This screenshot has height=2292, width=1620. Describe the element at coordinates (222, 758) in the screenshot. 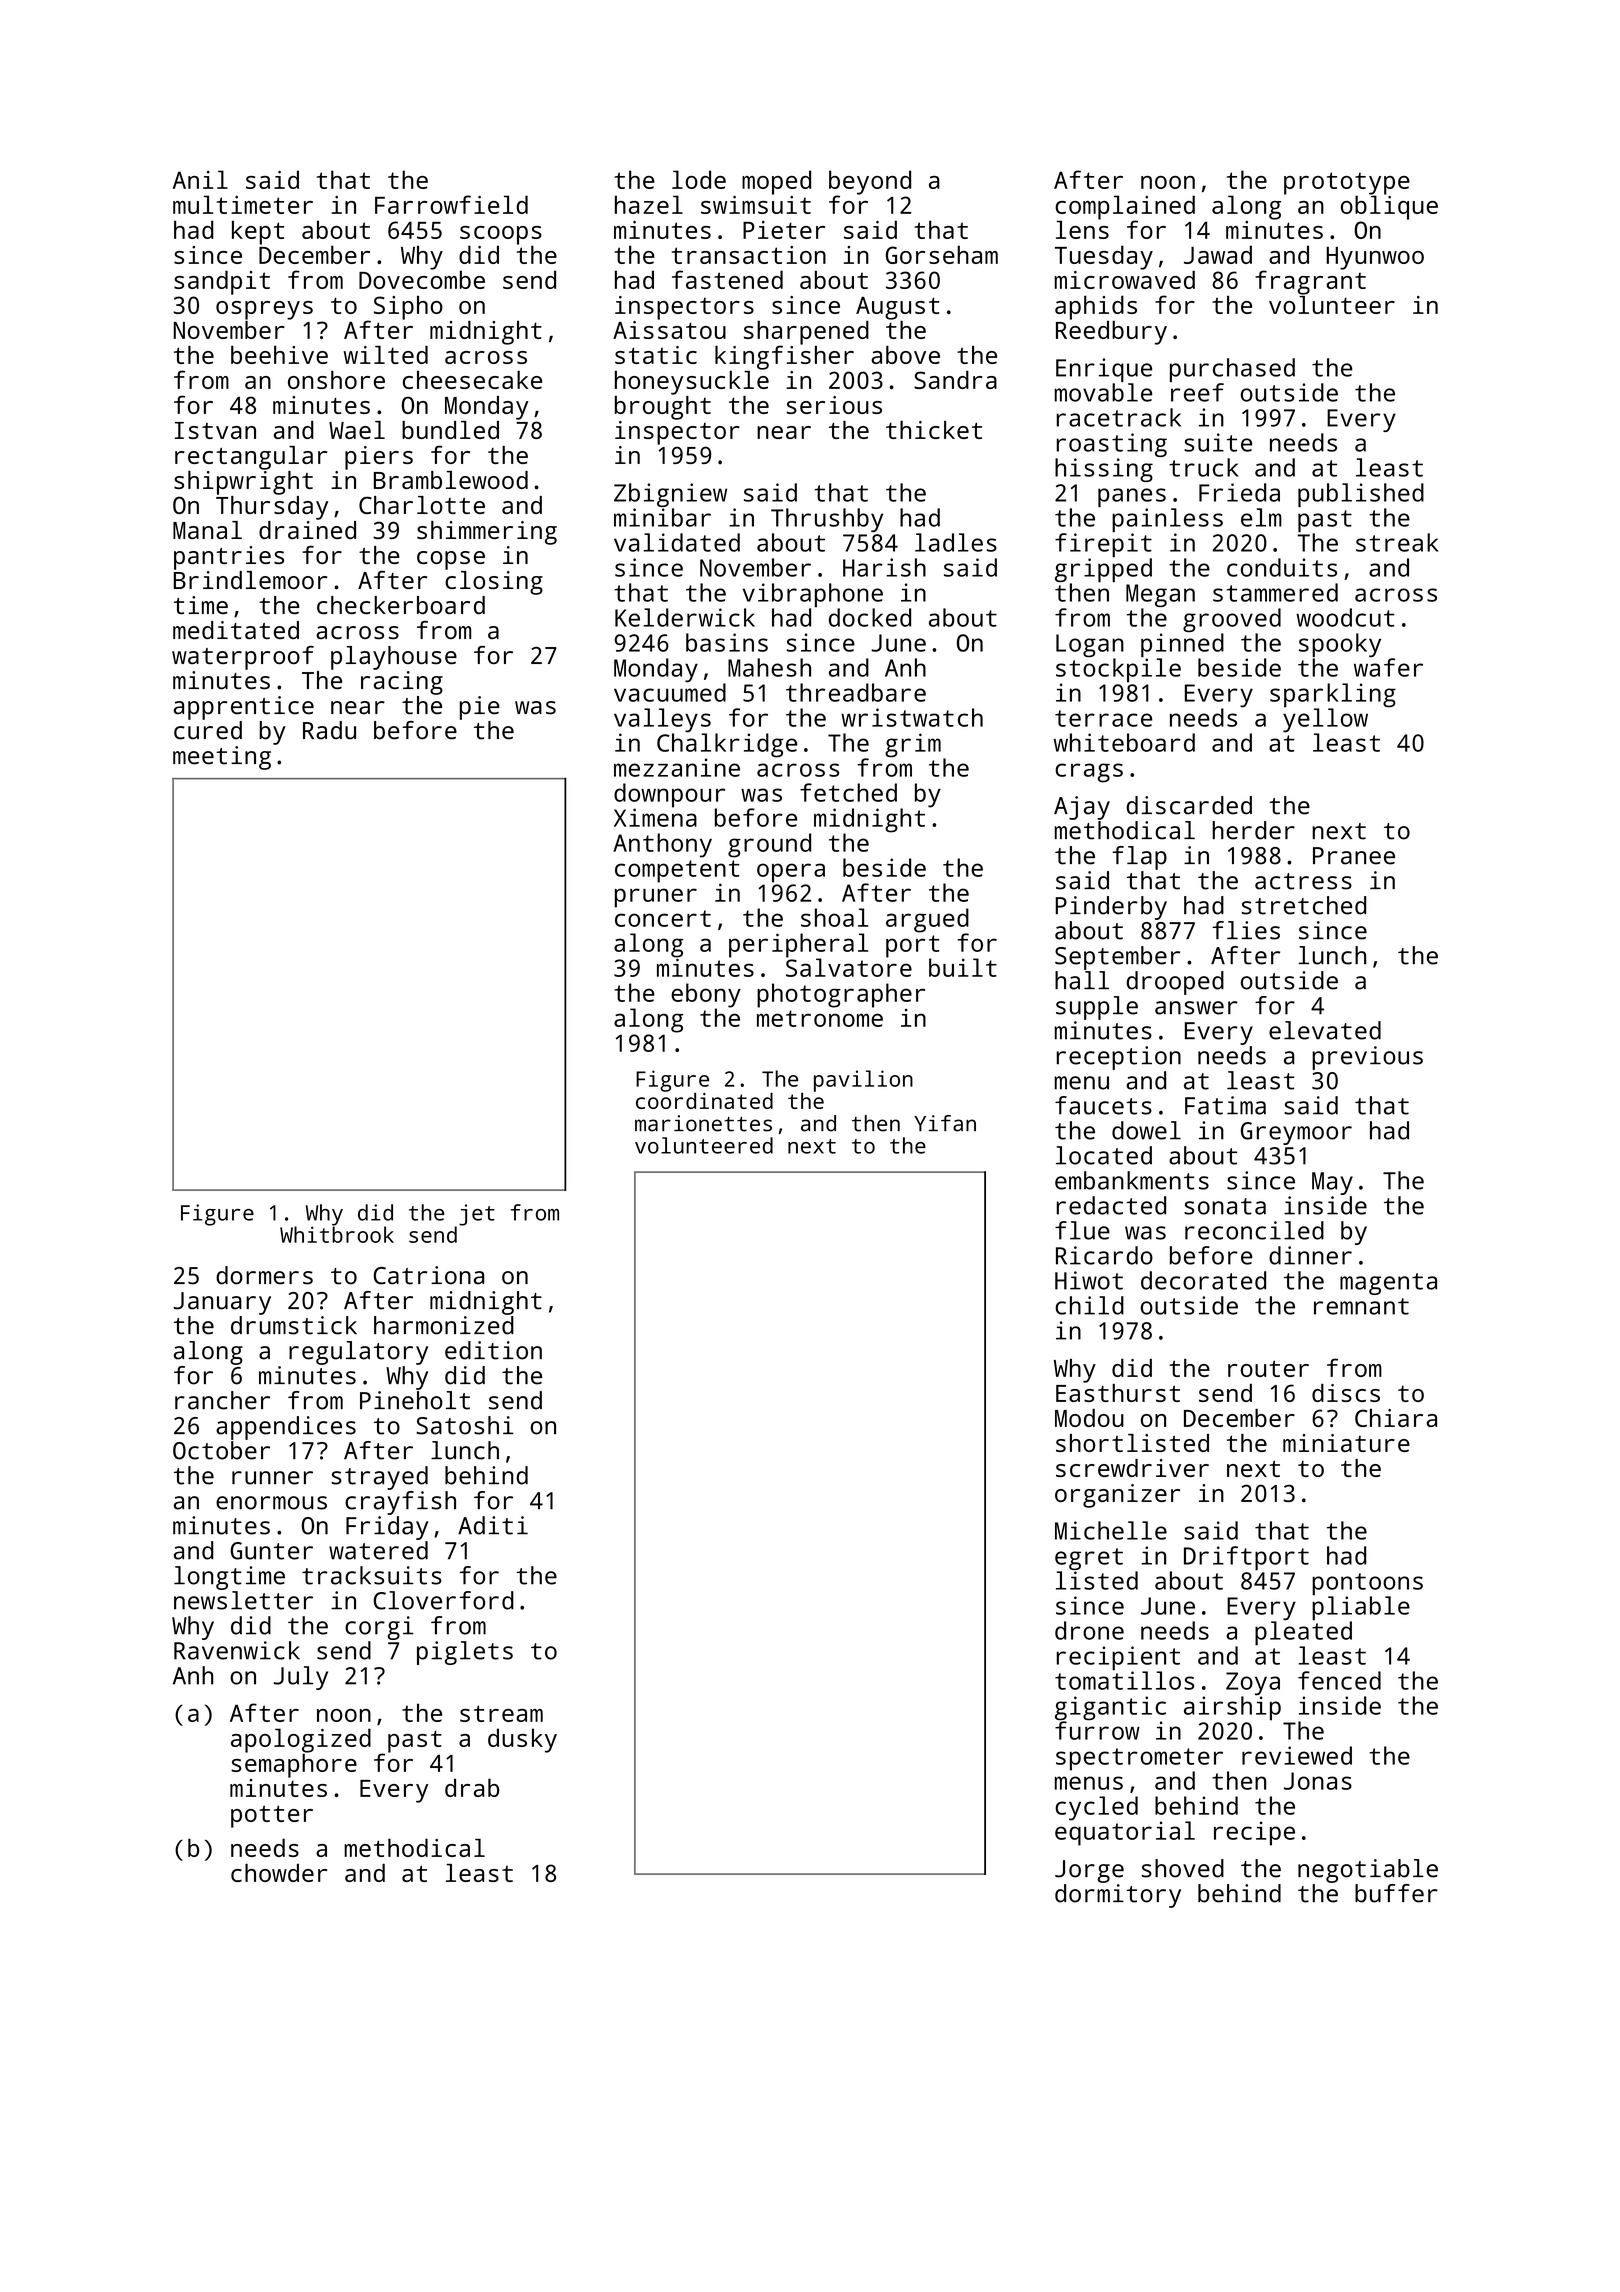

I see `meeting` at that location.
